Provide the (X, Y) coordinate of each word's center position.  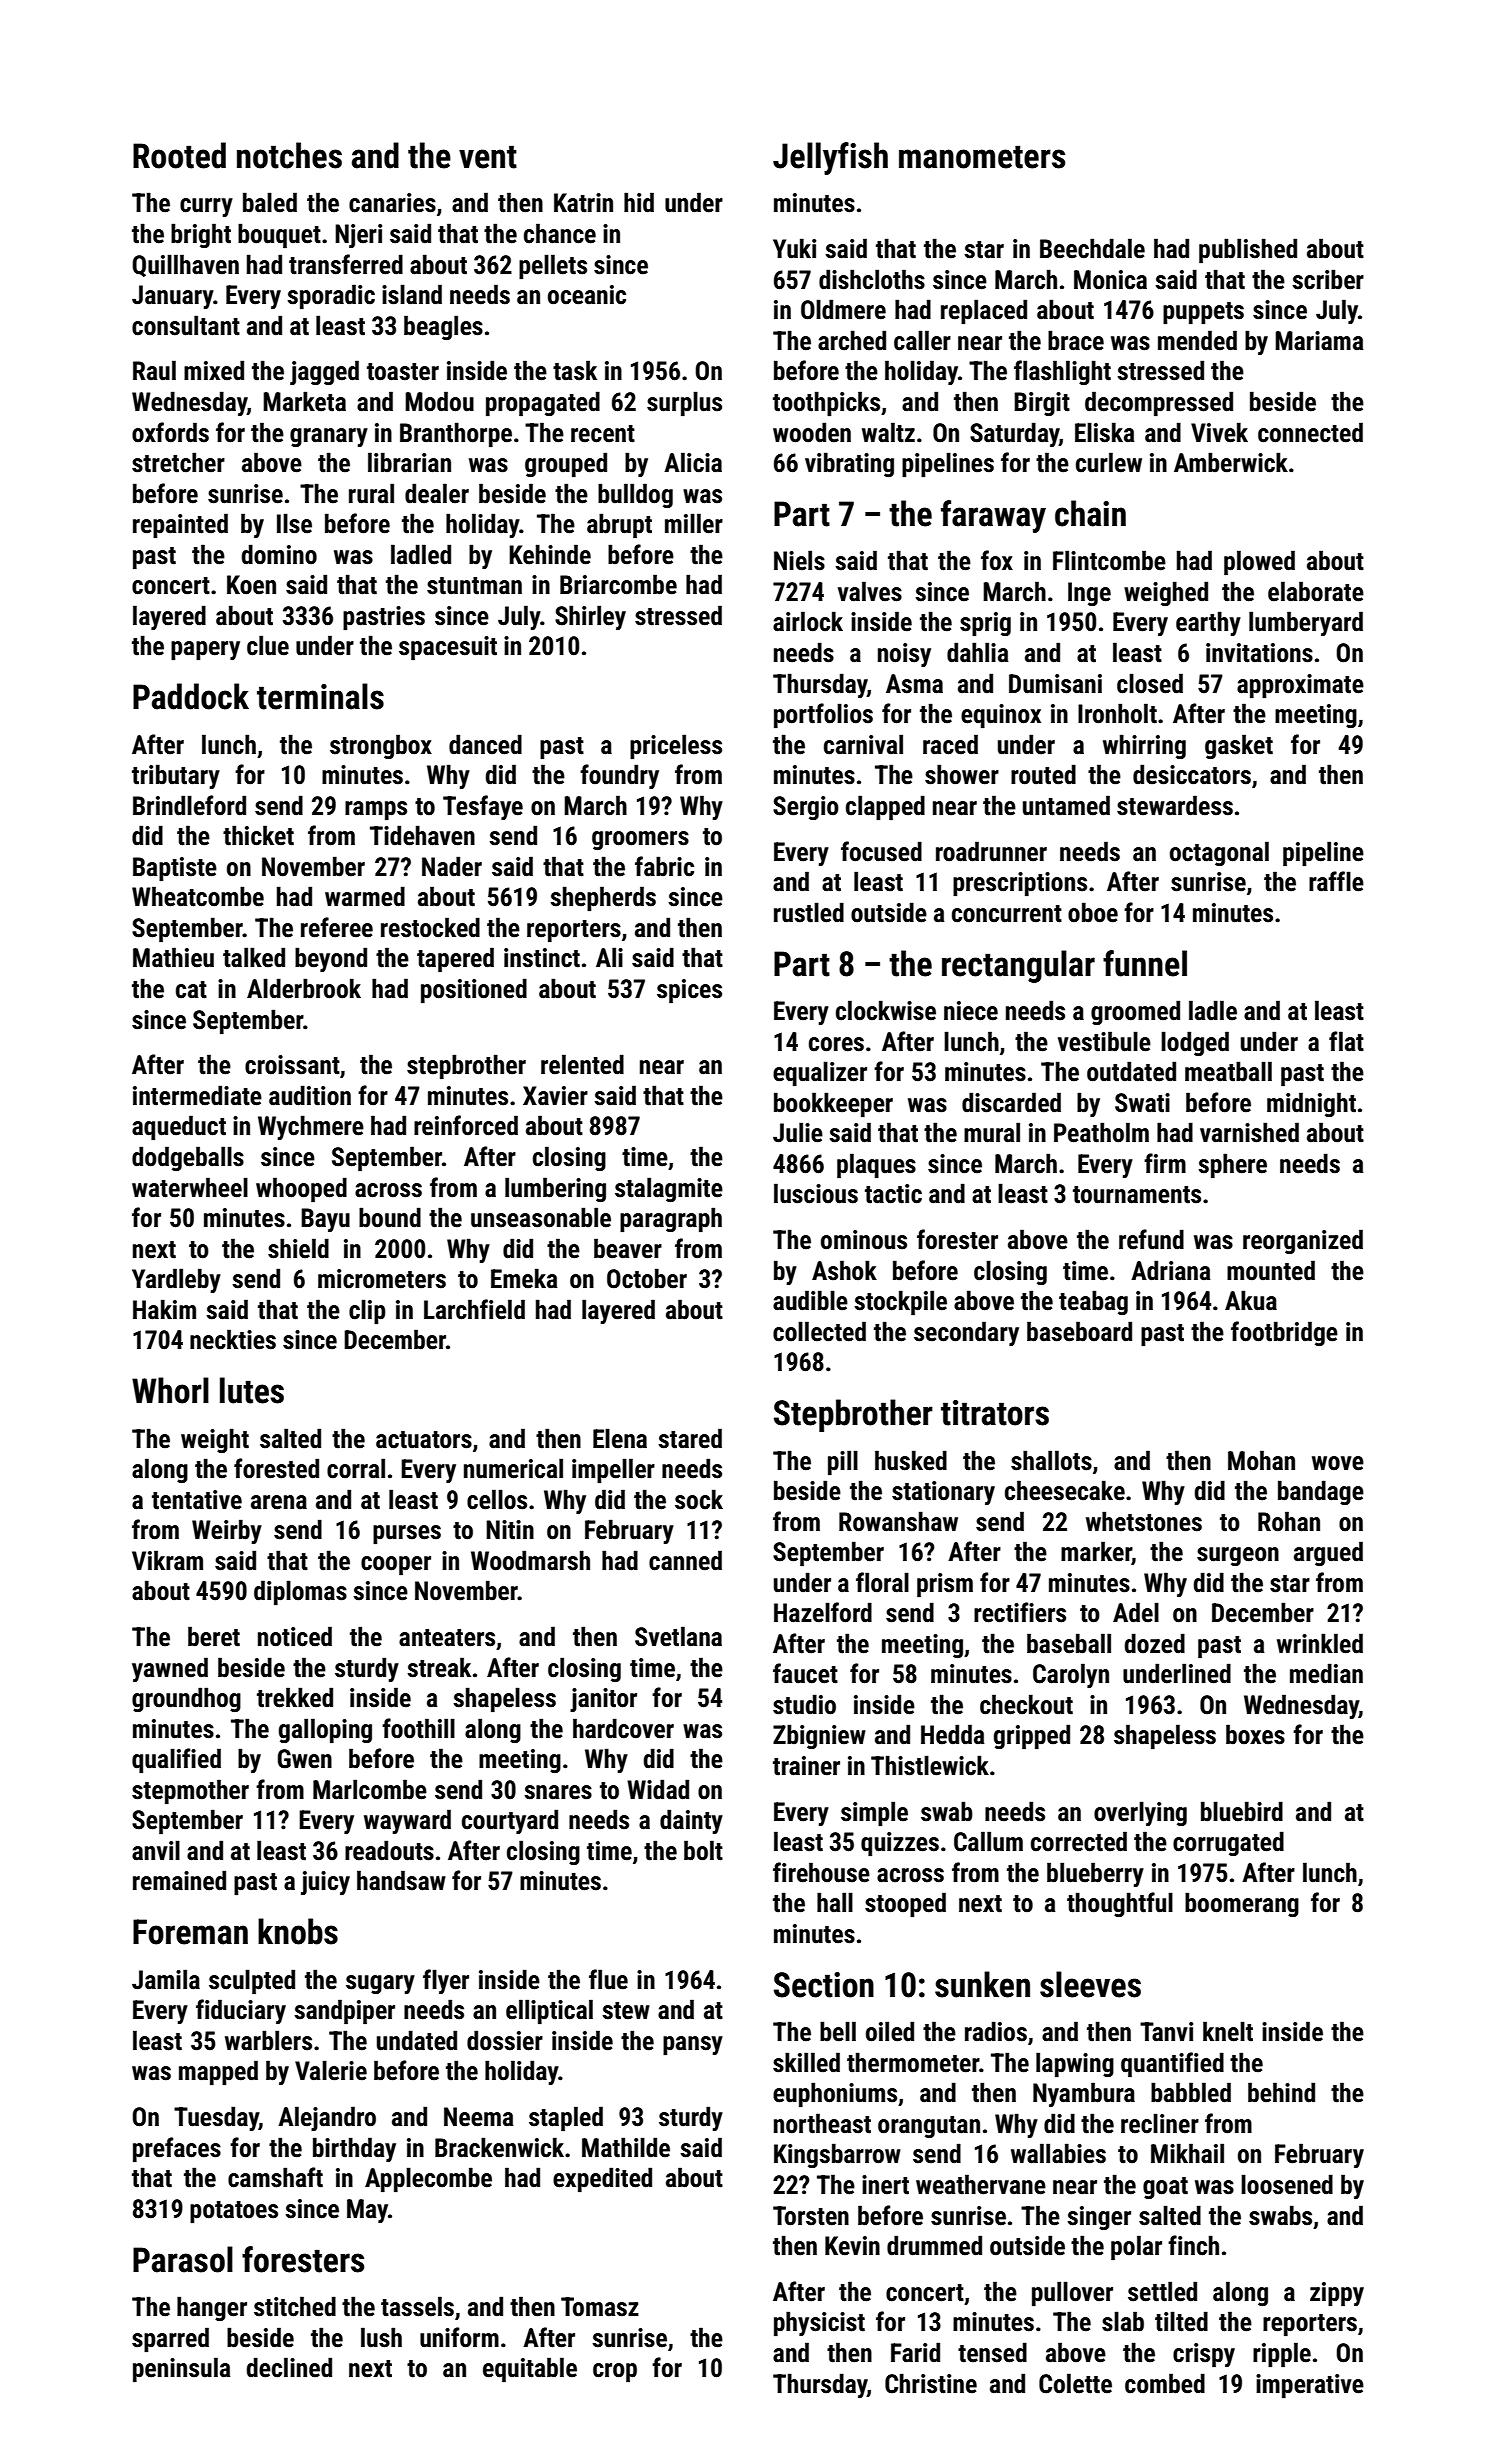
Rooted (179, 155)
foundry (619, 776)
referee (337, 927)
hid (639, 202)
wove (1338, 1463)
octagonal (1219, 853)
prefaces (177, 2150)
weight (215, 1440)
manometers (982, 157)
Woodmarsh (530, 1560)
